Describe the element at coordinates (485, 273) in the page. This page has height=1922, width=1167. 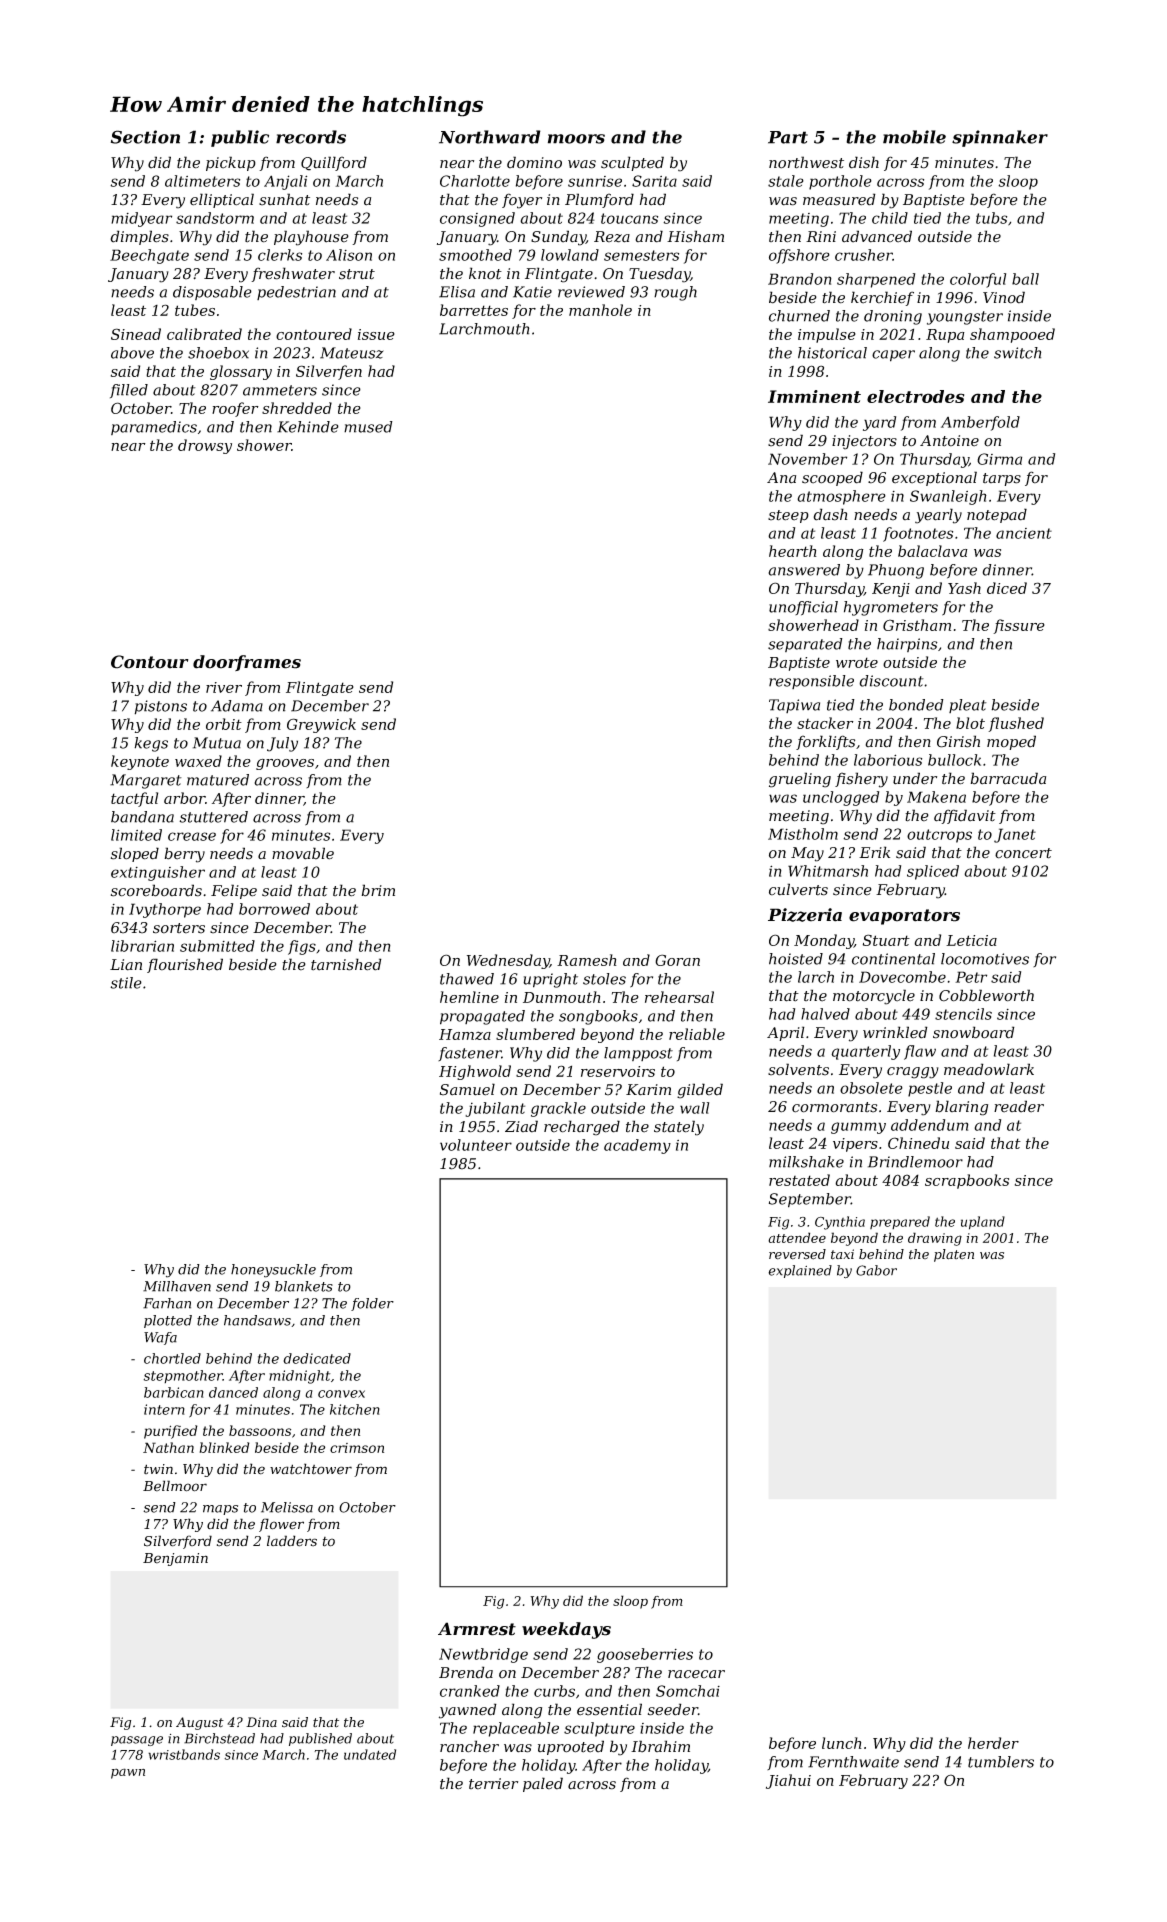
I see `knot` at that location.
